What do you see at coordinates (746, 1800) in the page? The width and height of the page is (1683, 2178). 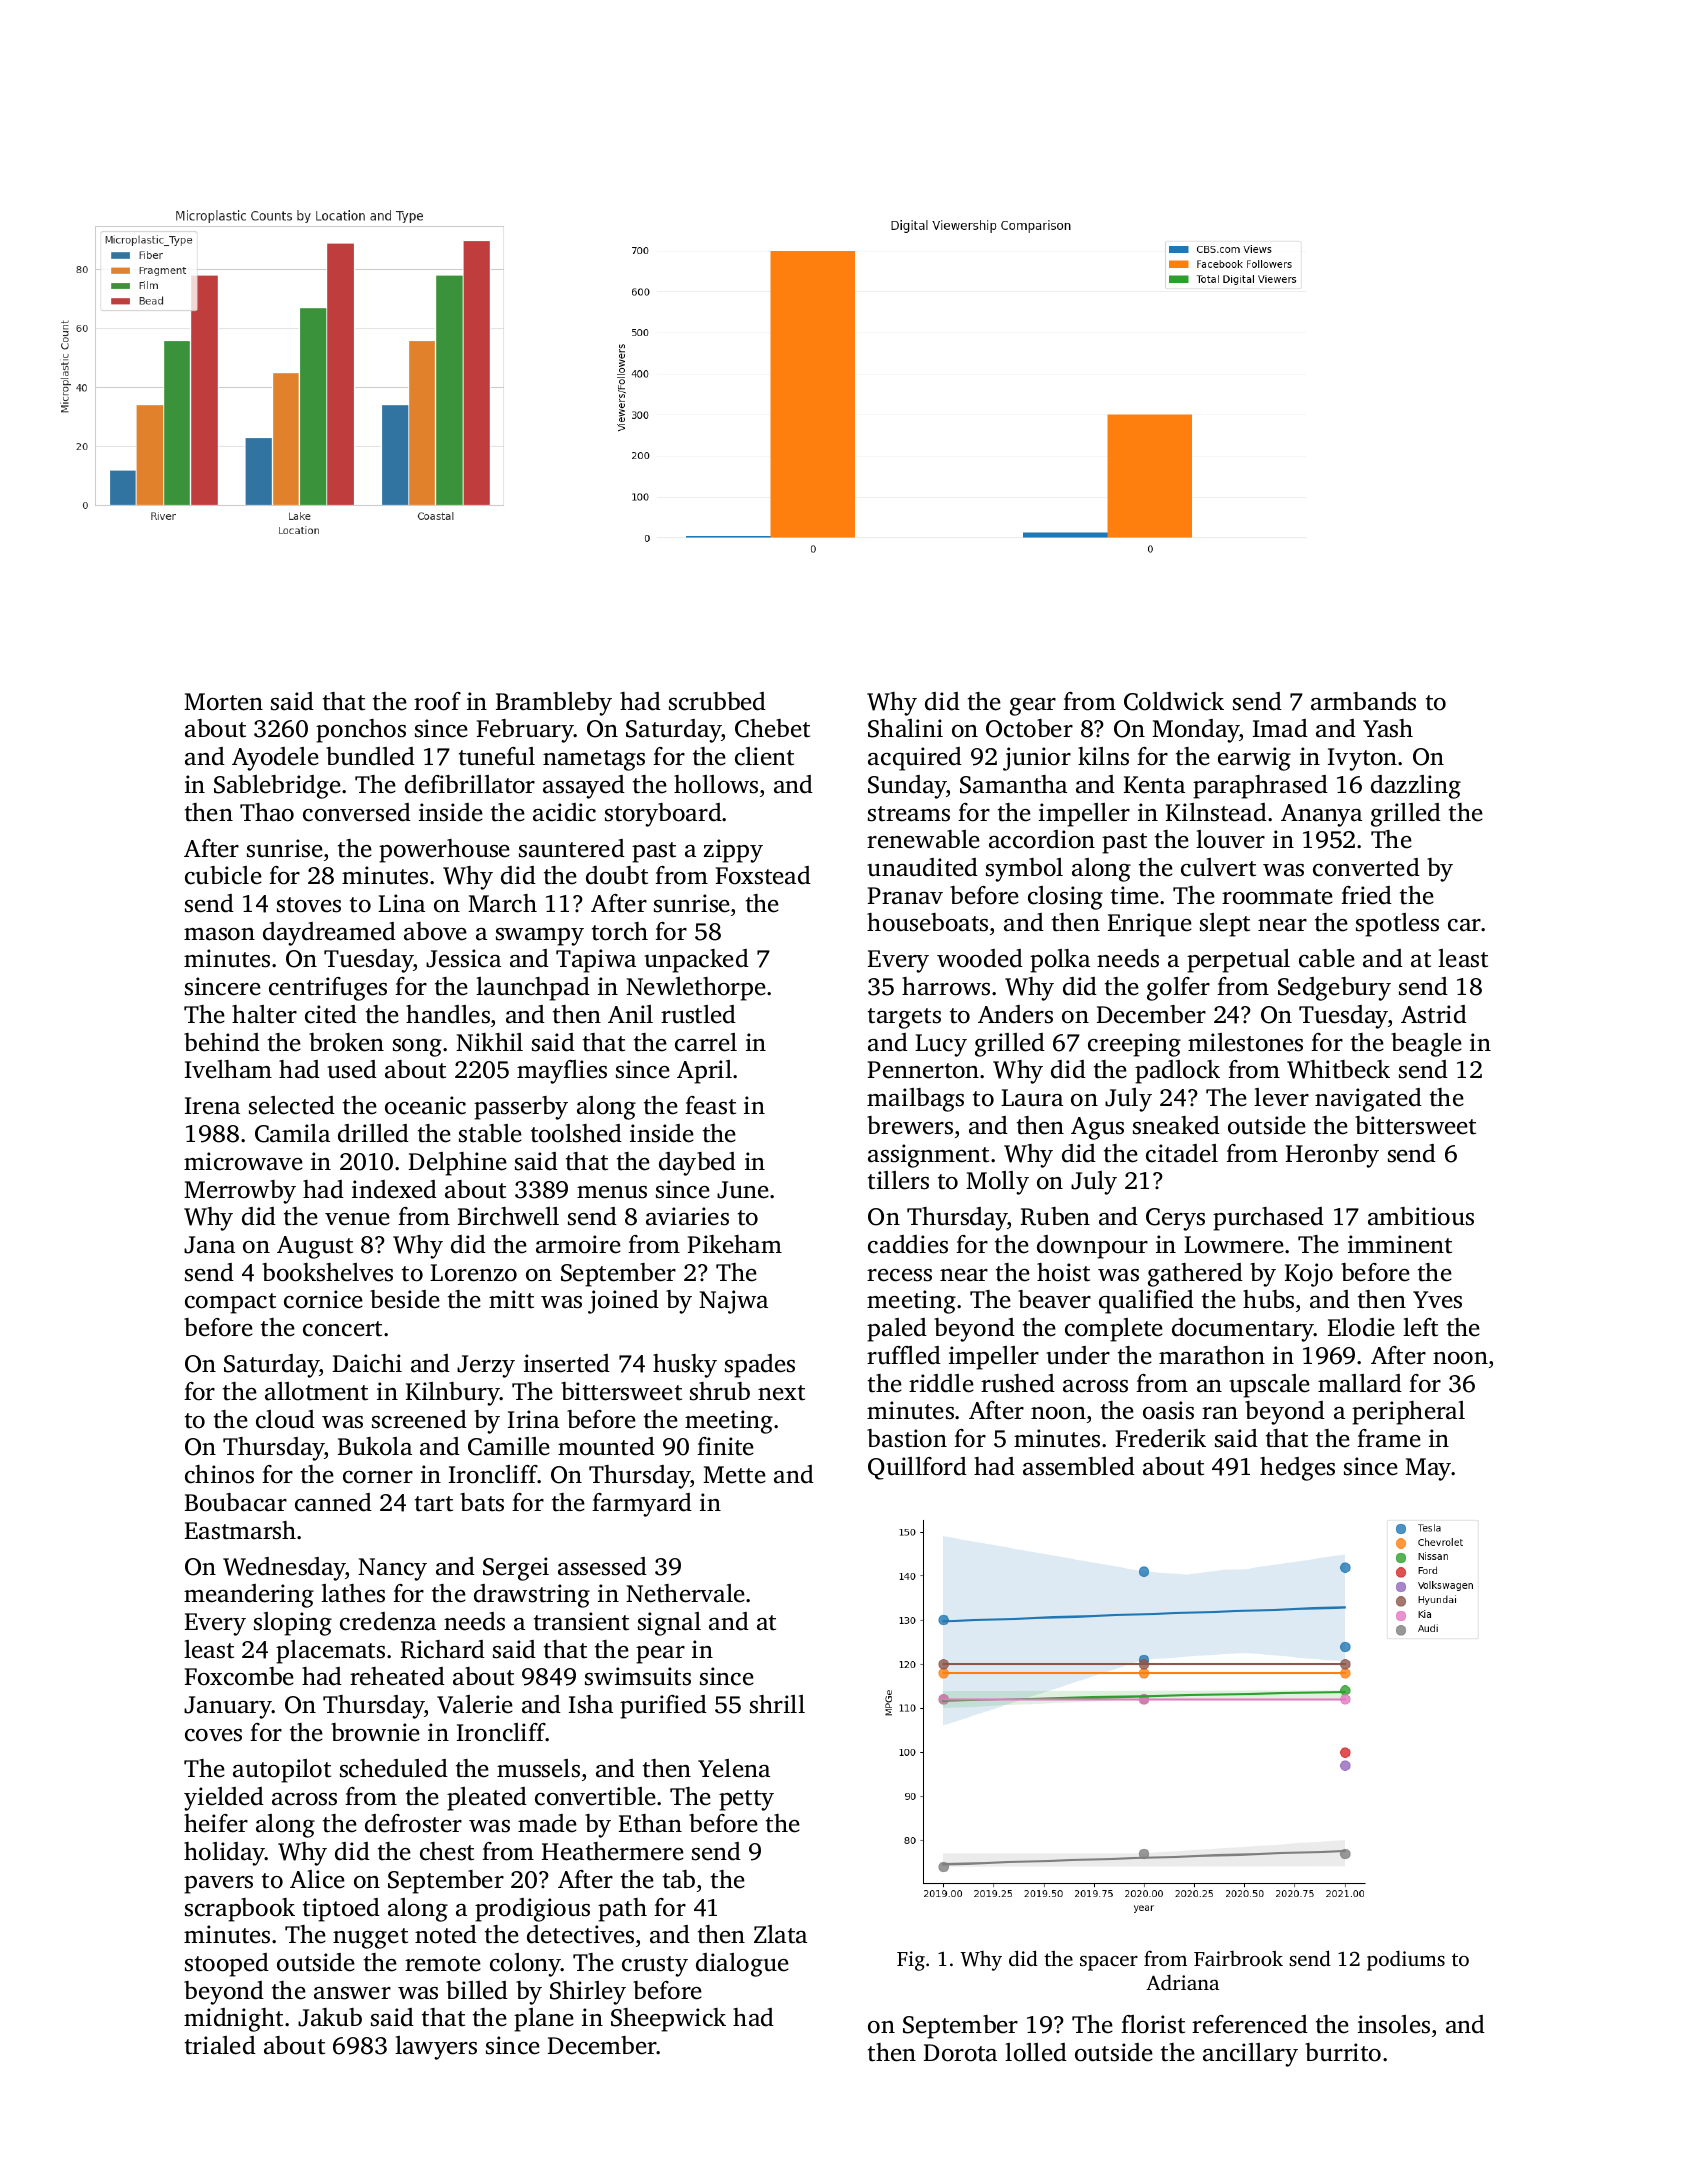 I see `petty` at bounding box center [746, 1800].
